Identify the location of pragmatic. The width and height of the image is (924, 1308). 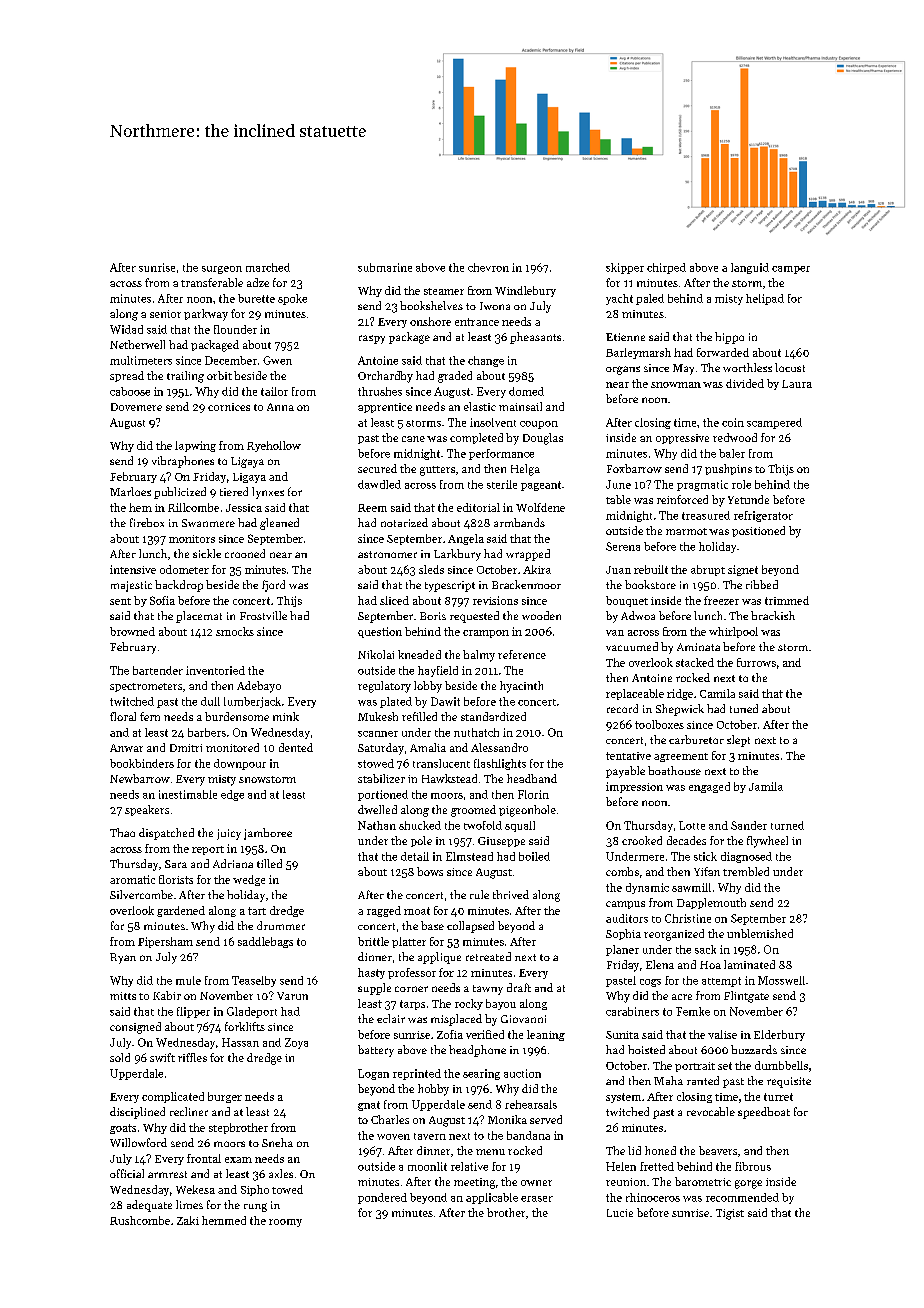
(702, 485).
